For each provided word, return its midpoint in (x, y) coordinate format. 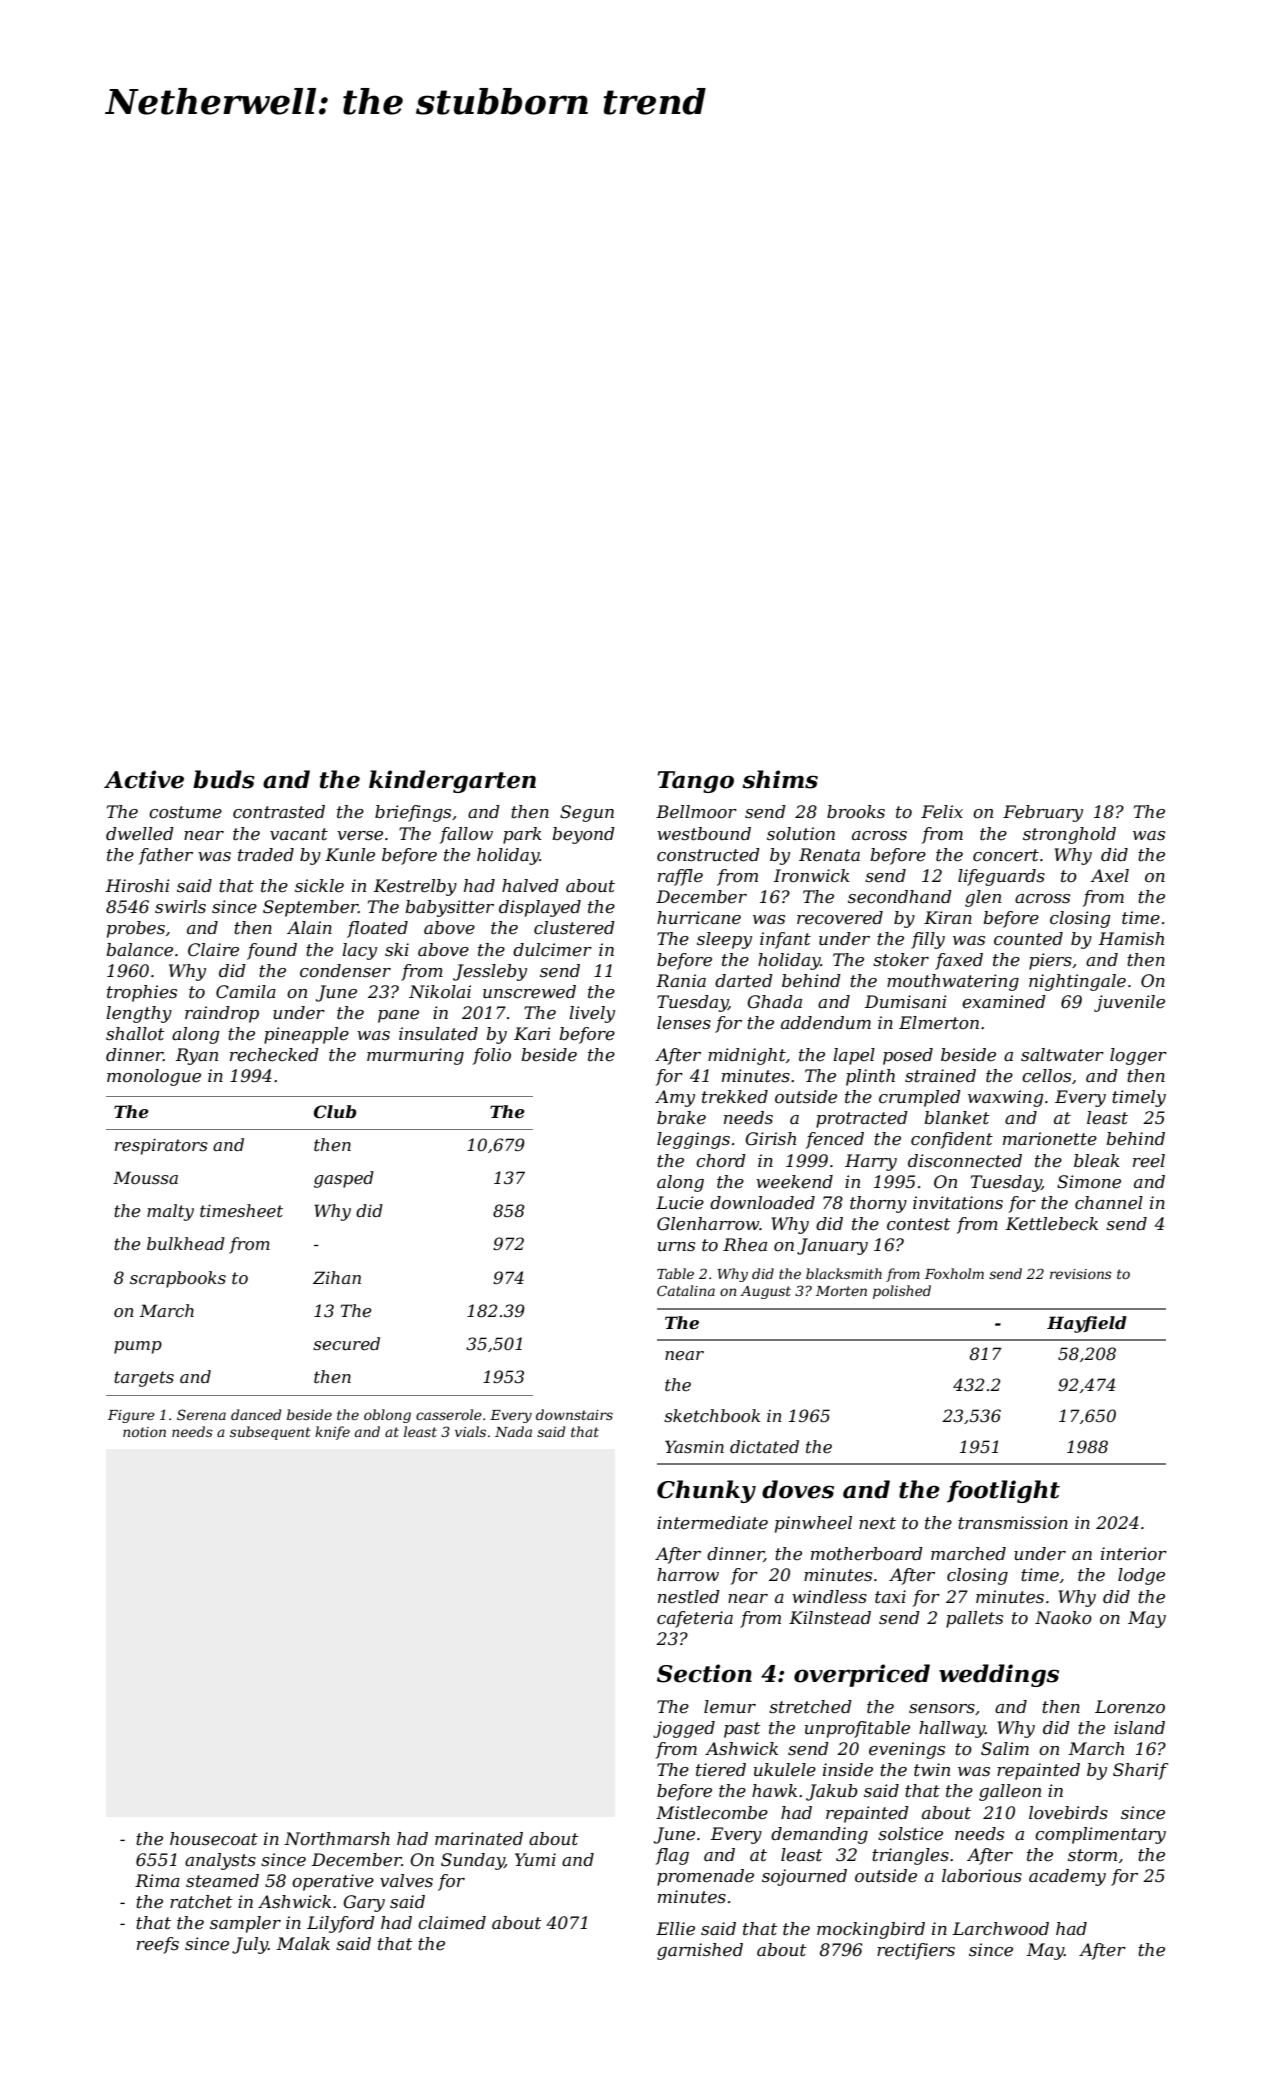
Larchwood (1001, 1929)
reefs (158, 1945)
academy (1067, 1877)
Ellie (675, 1928)
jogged (684, 1729)
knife (332, 1433)
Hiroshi (138, 886)
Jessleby (490, 972)
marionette (1050, 1139)
